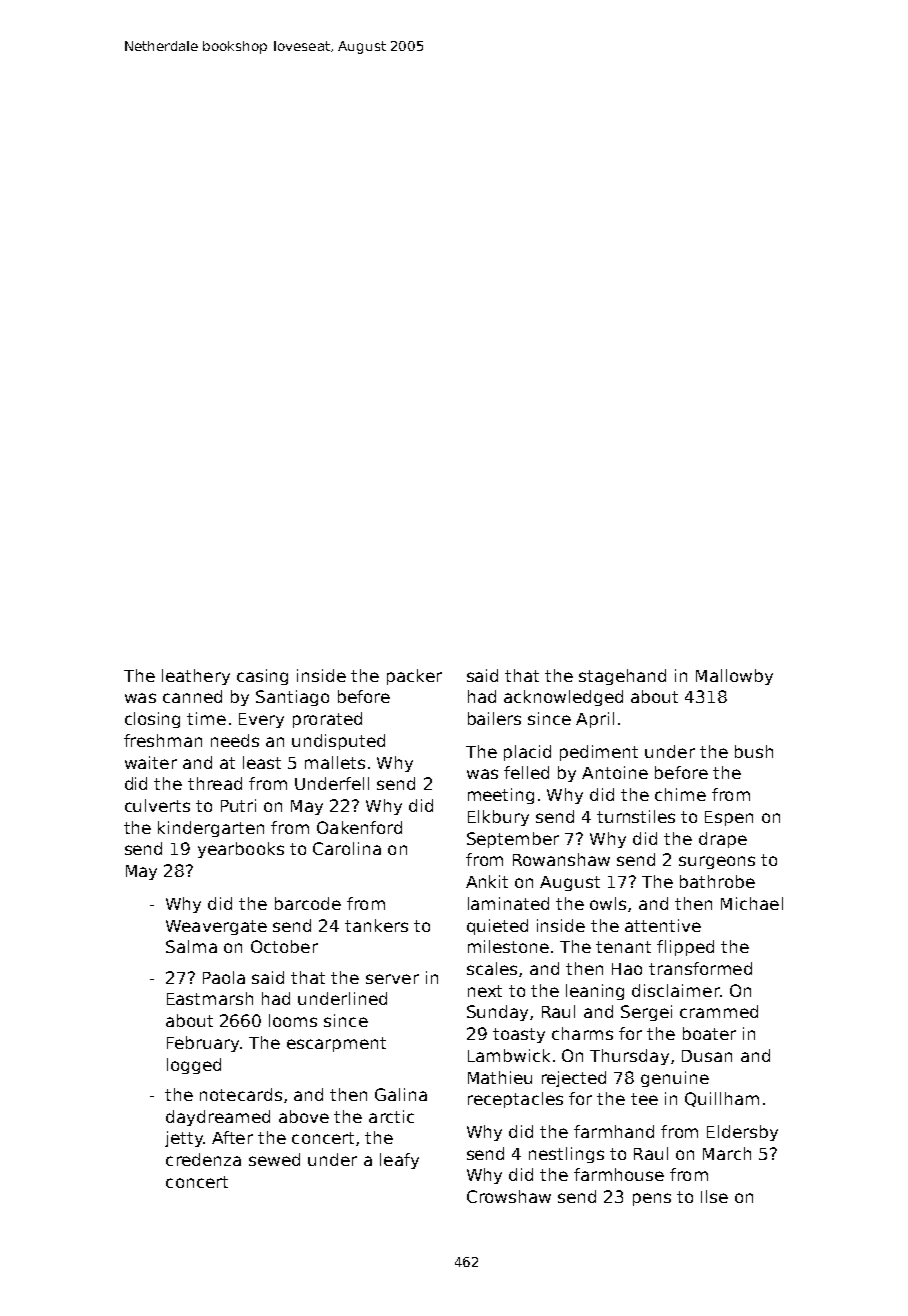 This screenshot has width=908, height=1316. What do you see at coordinates (327, 720) in the screenshot?
I see `prorated` at bounding box center [327, 720].
